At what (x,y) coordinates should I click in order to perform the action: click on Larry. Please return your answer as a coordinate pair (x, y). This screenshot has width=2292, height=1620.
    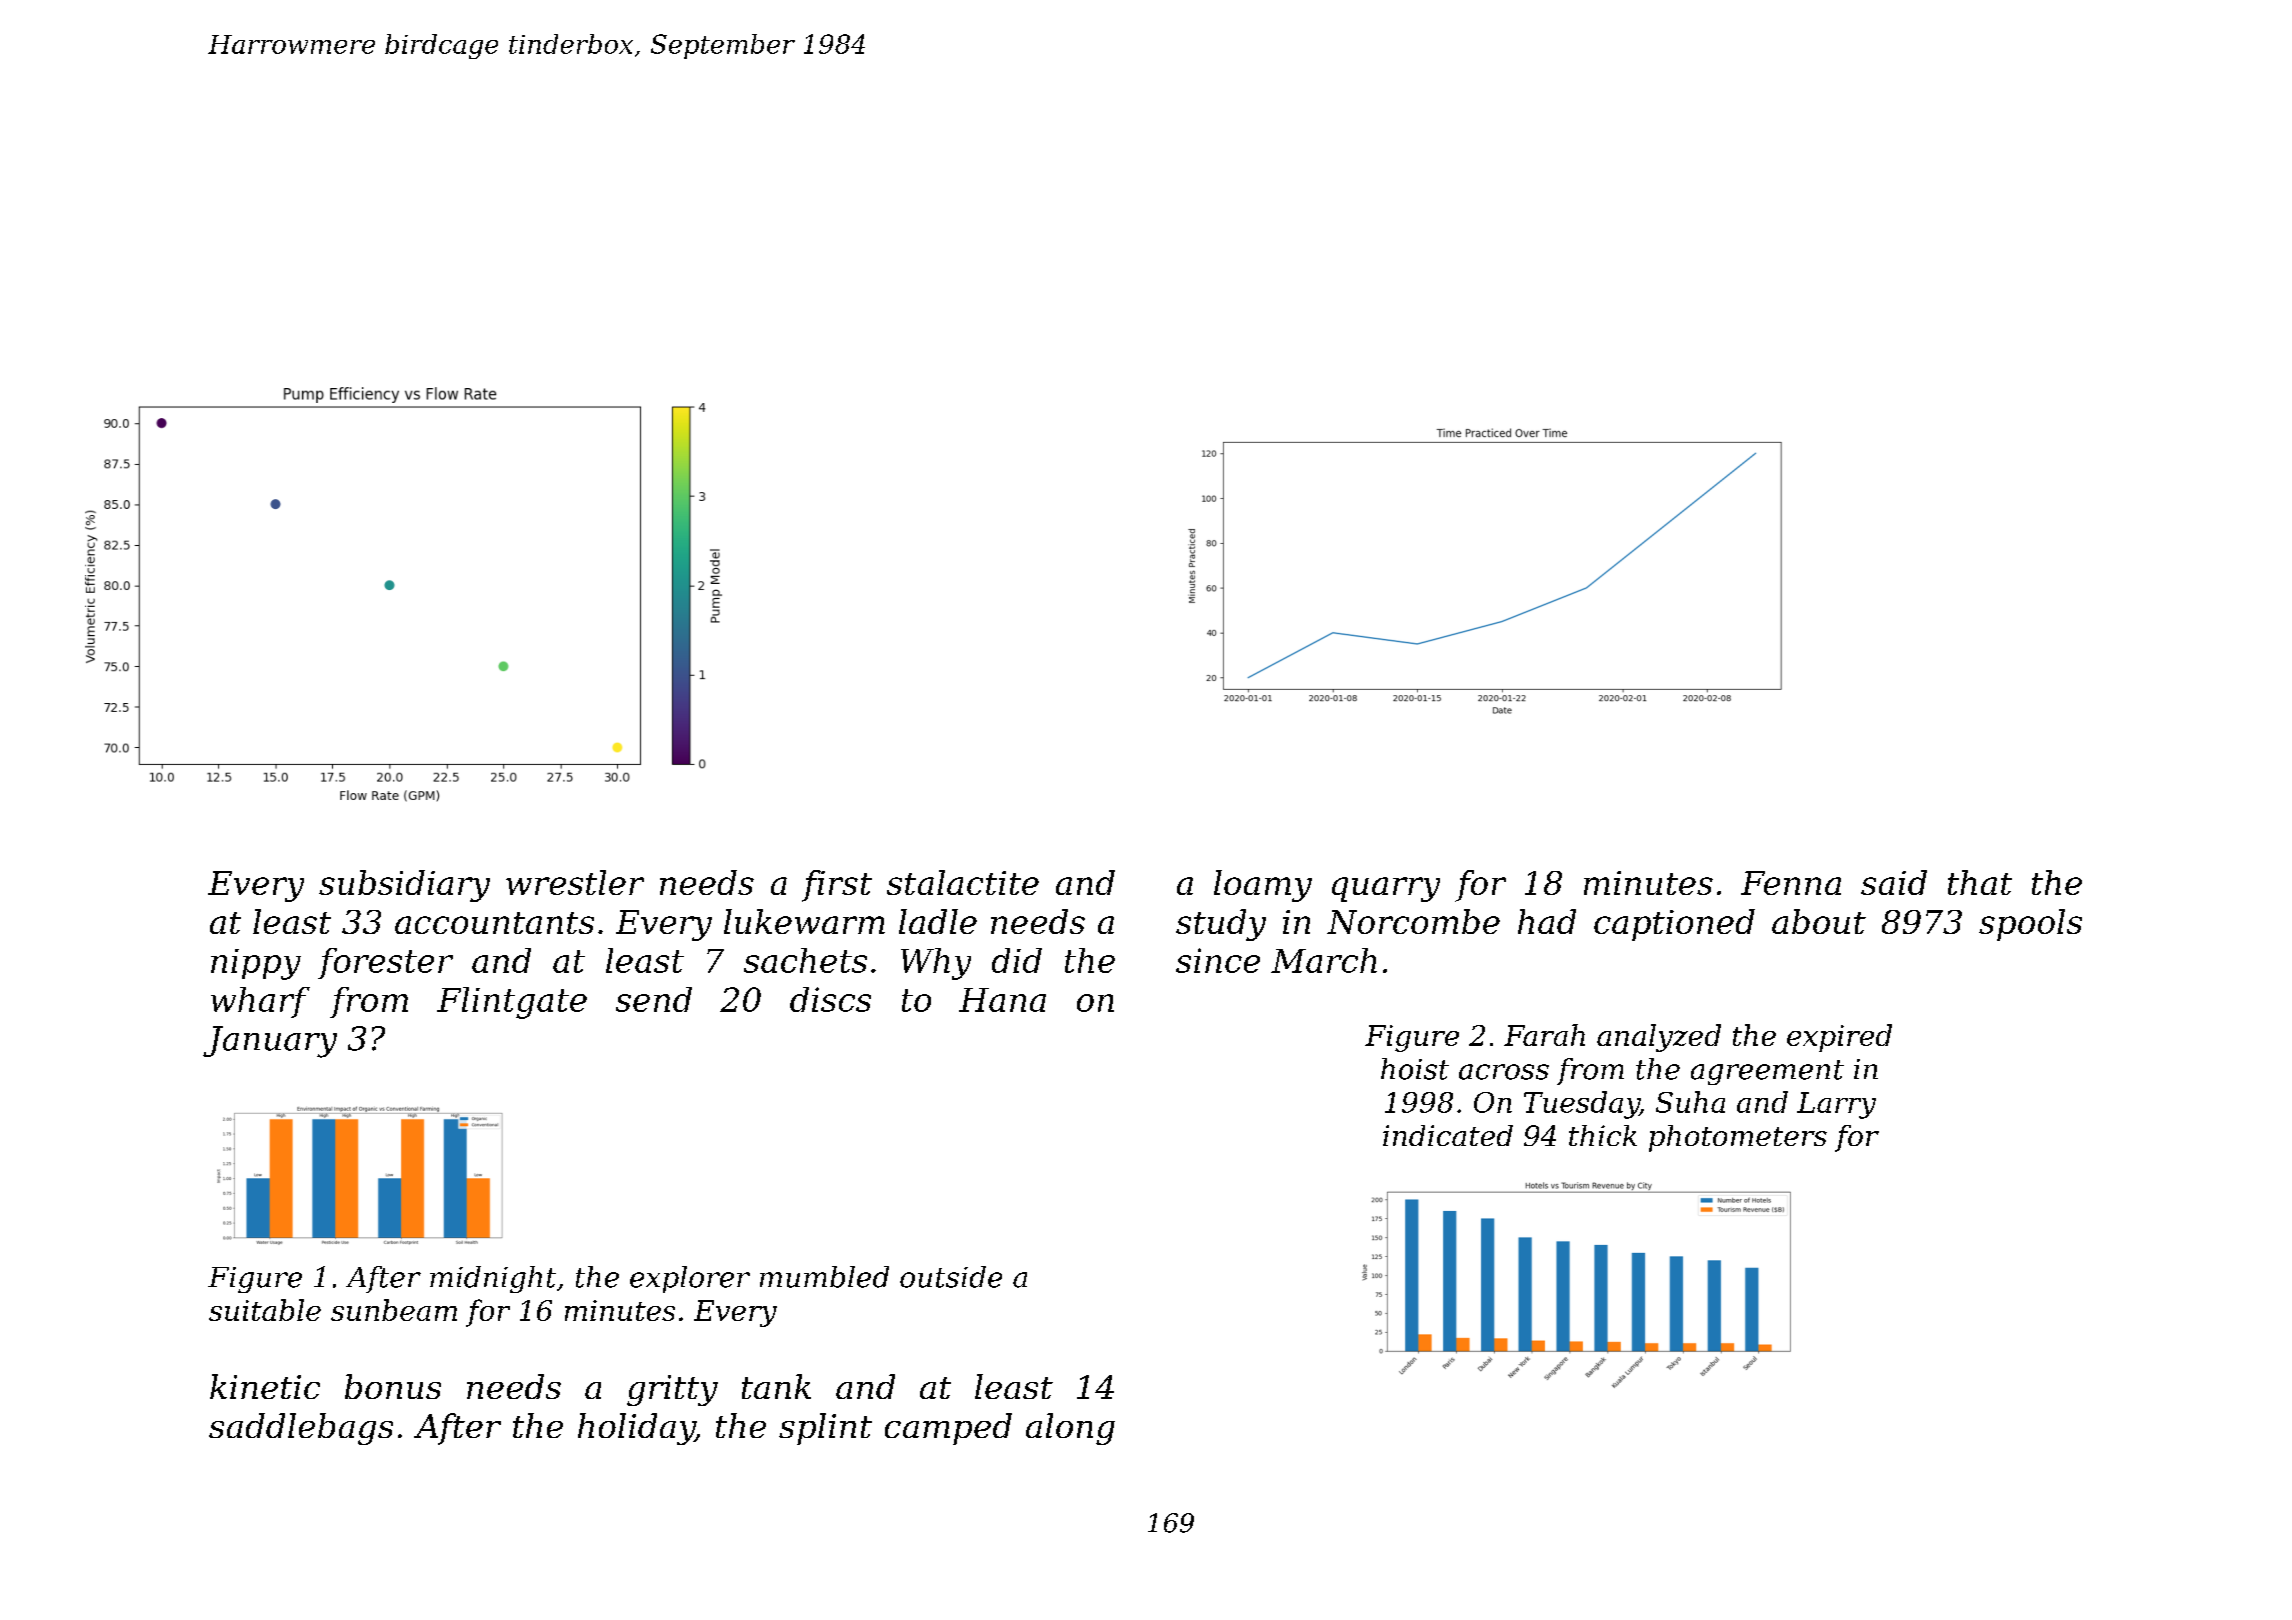
    Looking at the image, I should click on (1836, 1105).
